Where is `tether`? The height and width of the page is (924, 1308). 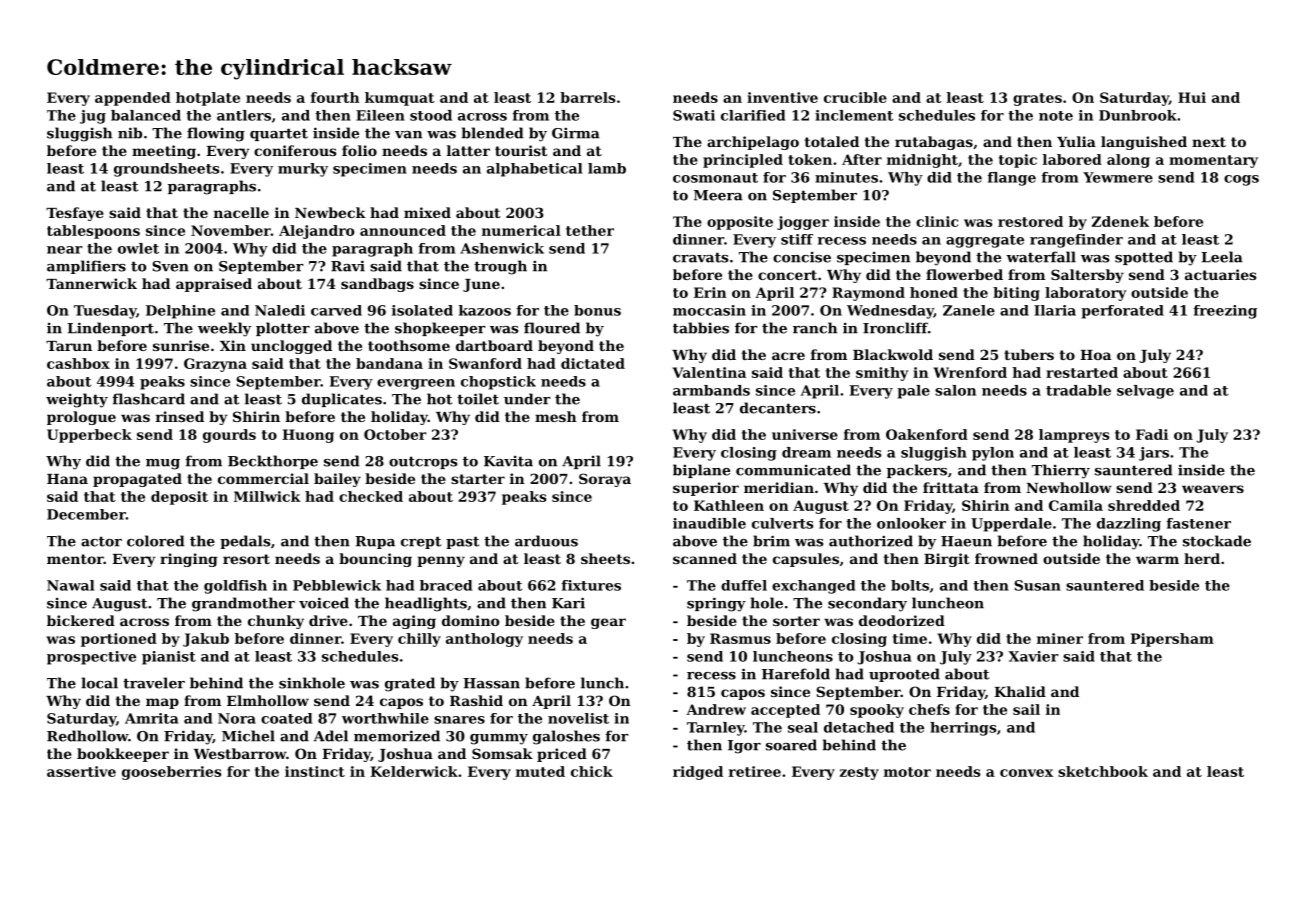
tether is located at coordinates (590, 230).
